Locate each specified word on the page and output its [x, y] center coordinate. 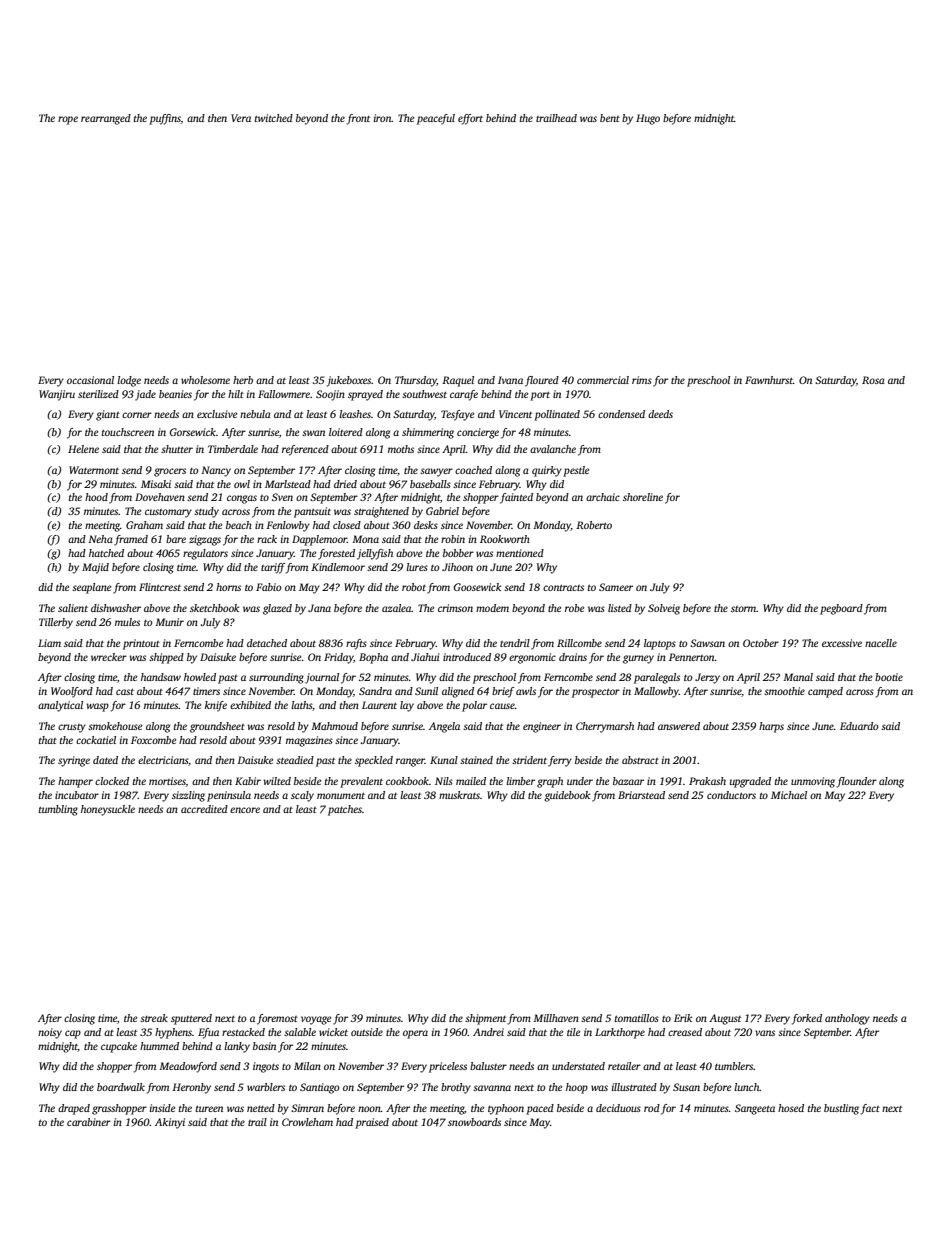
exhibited [250, 705]
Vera [241, 118]
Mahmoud [334, 726]
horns [228, 587]
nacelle [881, 643]
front [358, 119]
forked [807, 1019]
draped [74, 1109]
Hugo [648, 119]
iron [383, 118]
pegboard [841, 609]
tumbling [58, 810]
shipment [485, 1019]
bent [610, 118]
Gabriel [442, 511]
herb [243, 380]
